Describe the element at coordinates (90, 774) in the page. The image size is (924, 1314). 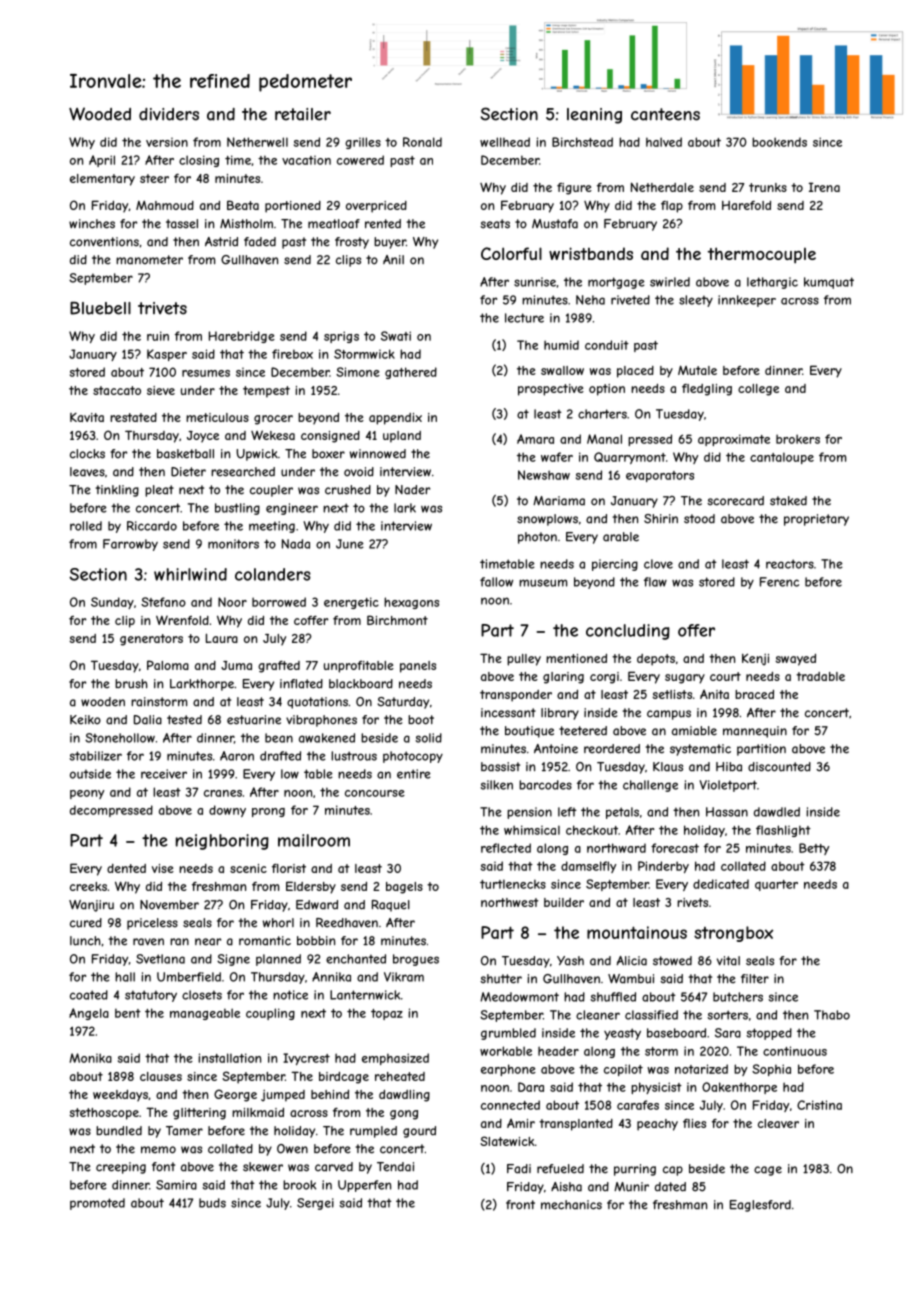
I see `outside` at that location.
